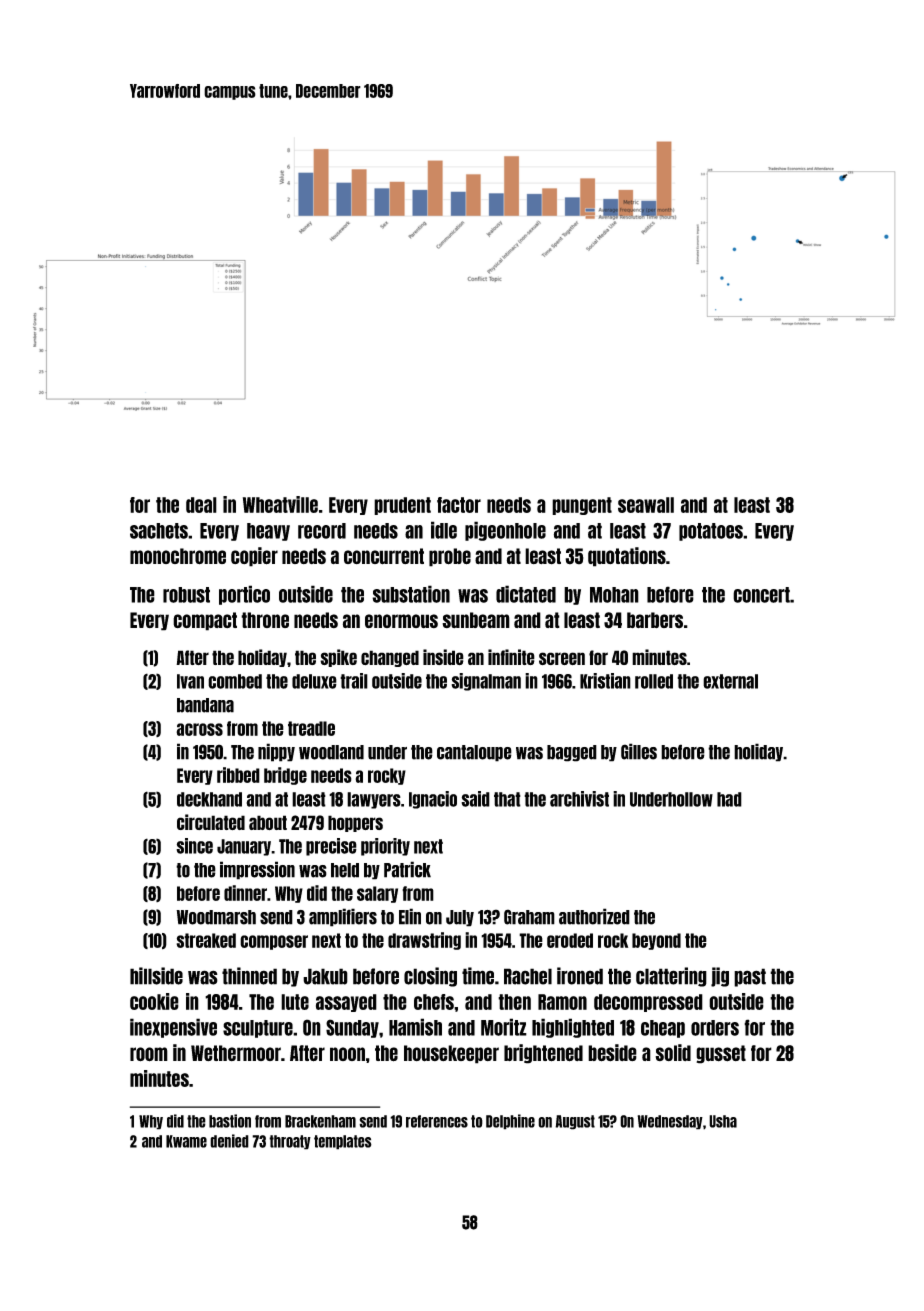 This image has height=1311, width=924. Describe the element at coordinates (573, 1028) in the image. I see `highlighted` at that location.
